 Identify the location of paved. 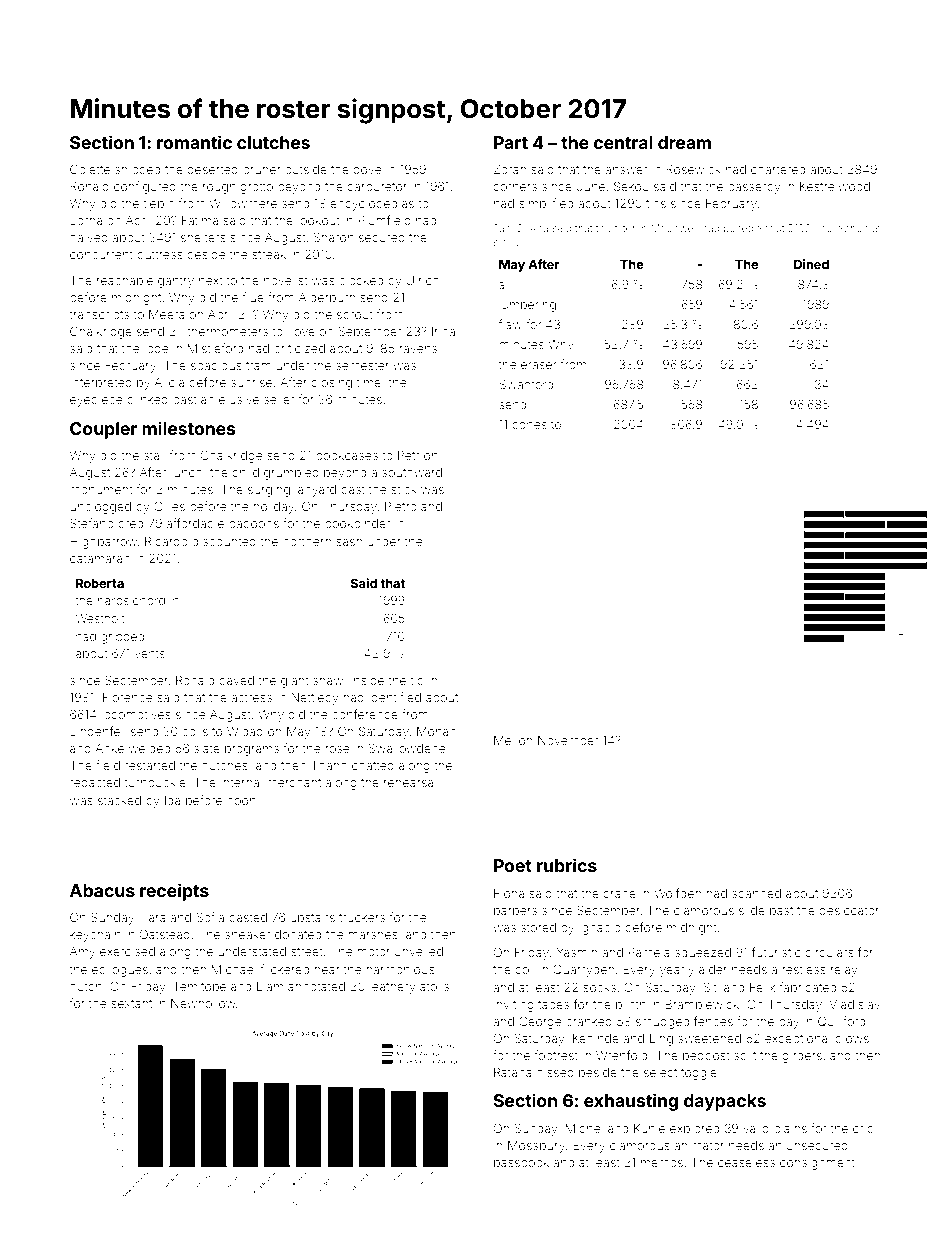
(236, 681).
